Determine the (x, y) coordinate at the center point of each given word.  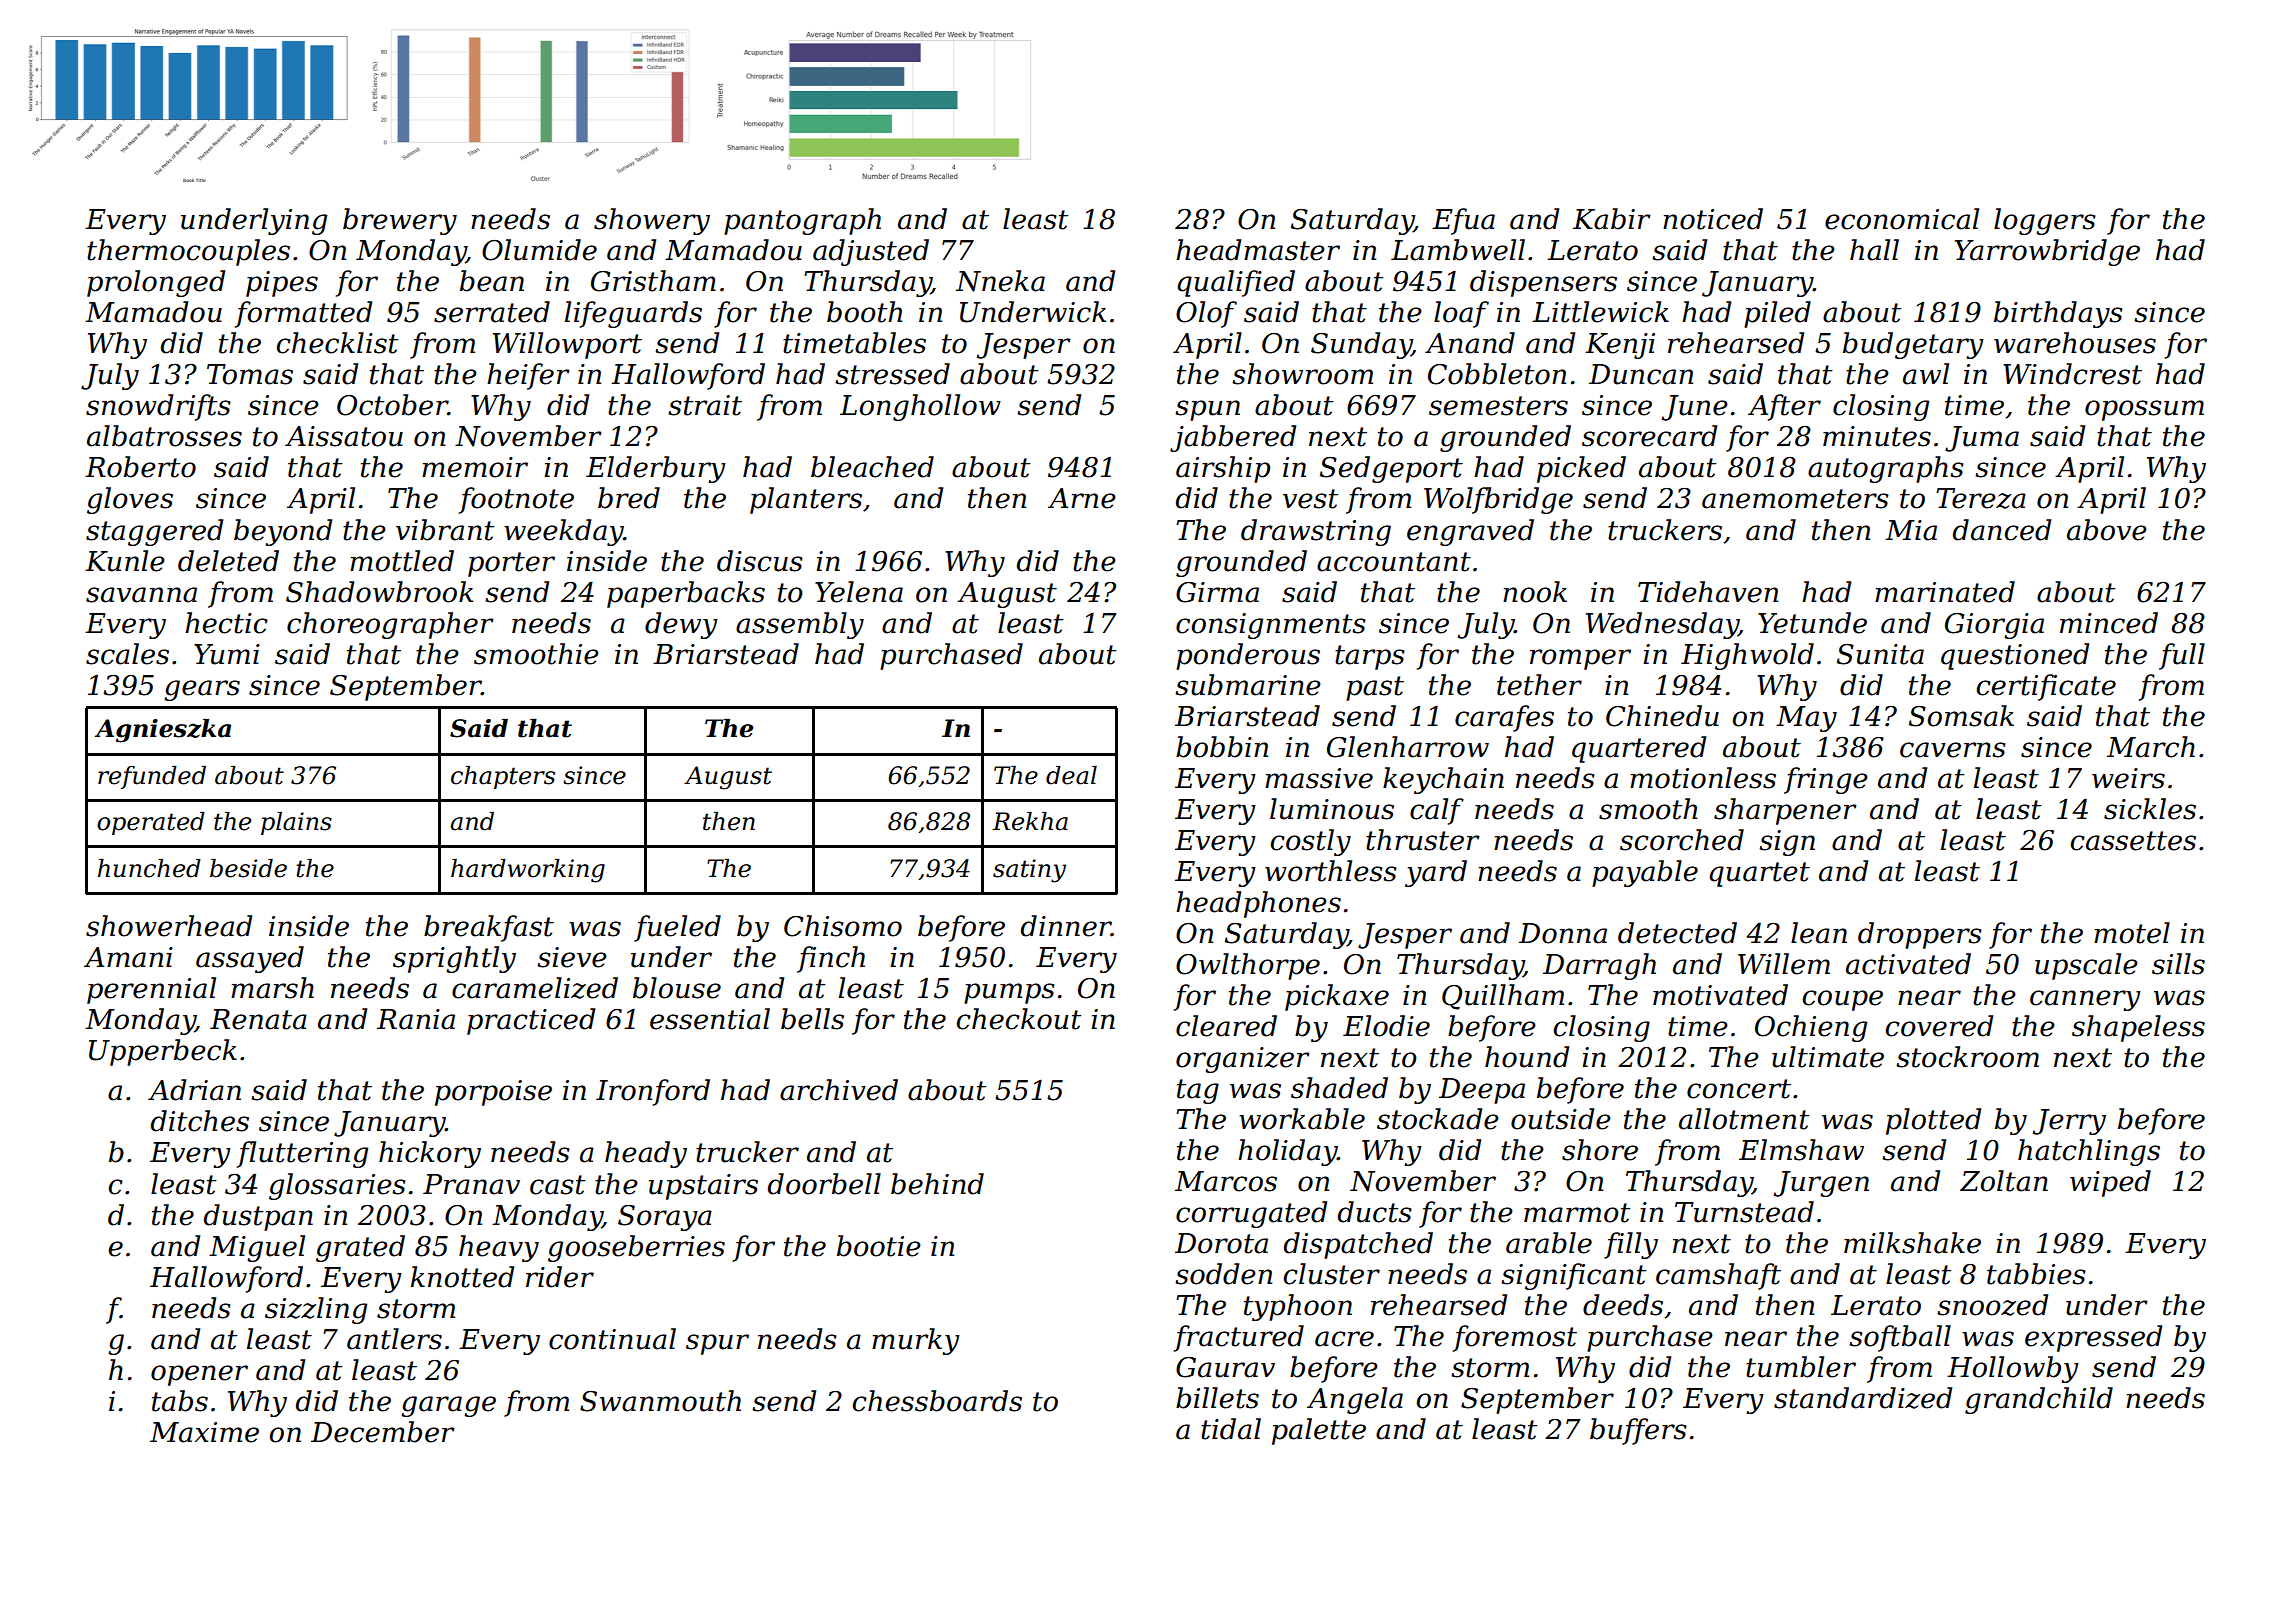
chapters (503, 777)
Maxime (204, 1432)
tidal (1231, 1429)
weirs (2128, 778)
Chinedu (1662, 716)
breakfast (489, 928)
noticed (1713, 219)
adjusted (871, 252)
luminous (1332, 809)
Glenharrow (1408, 747)
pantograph (802, 221)
